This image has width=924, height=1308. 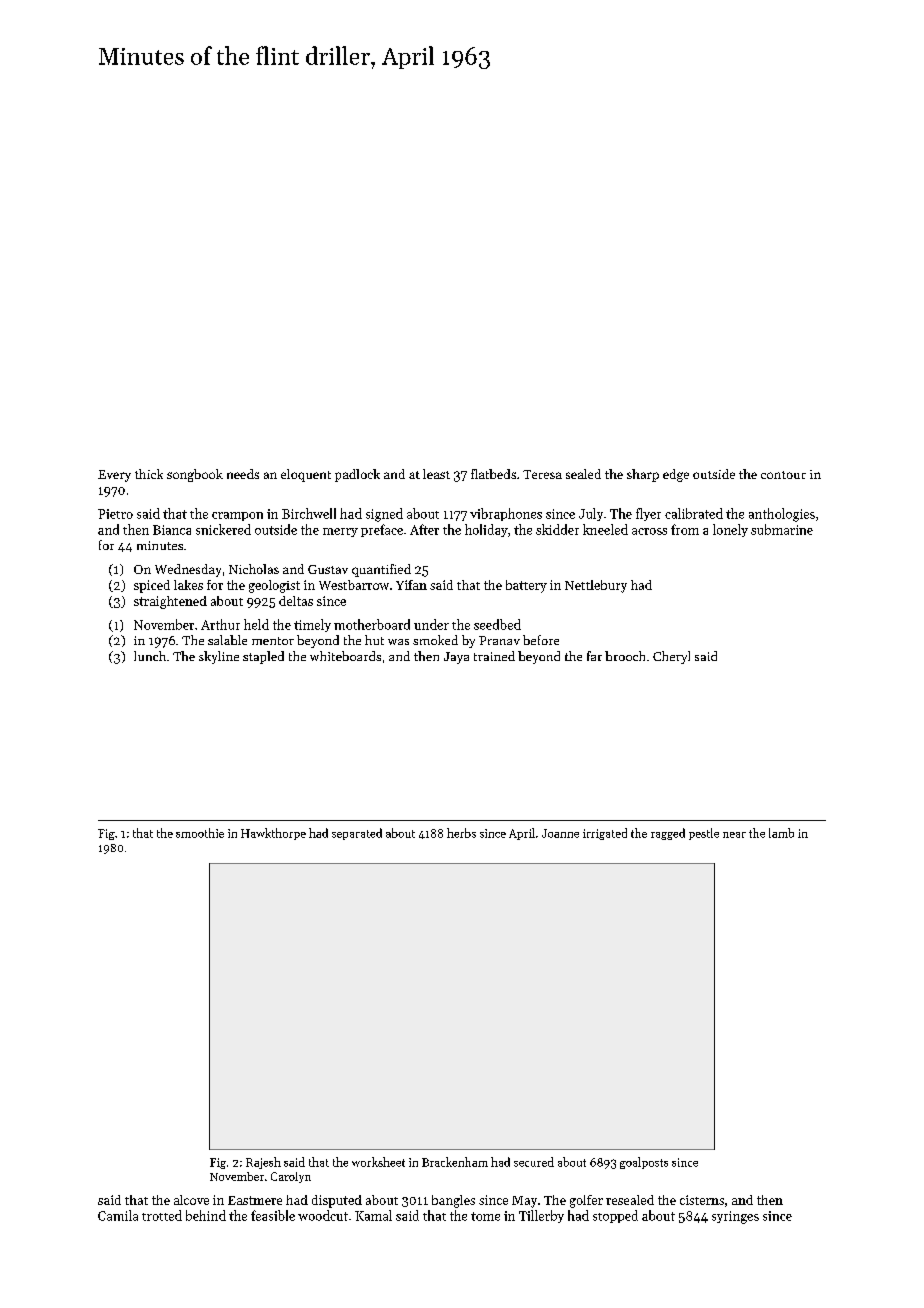 I want to click on edge, so click(x=676, y=475).
